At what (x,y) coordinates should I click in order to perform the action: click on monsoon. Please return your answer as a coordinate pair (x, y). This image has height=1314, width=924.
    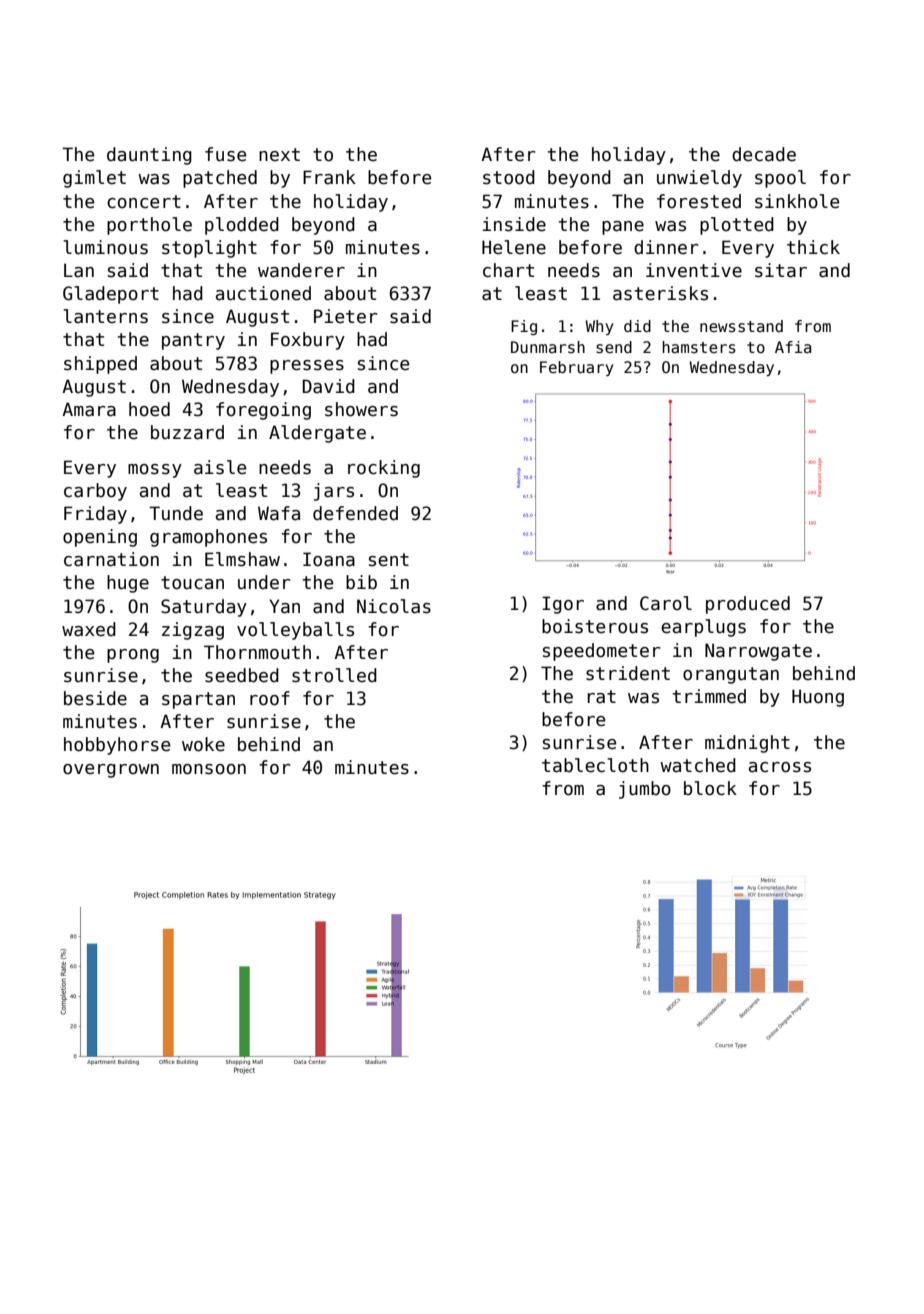
    Looking at the image, I should click on (209, 769).
